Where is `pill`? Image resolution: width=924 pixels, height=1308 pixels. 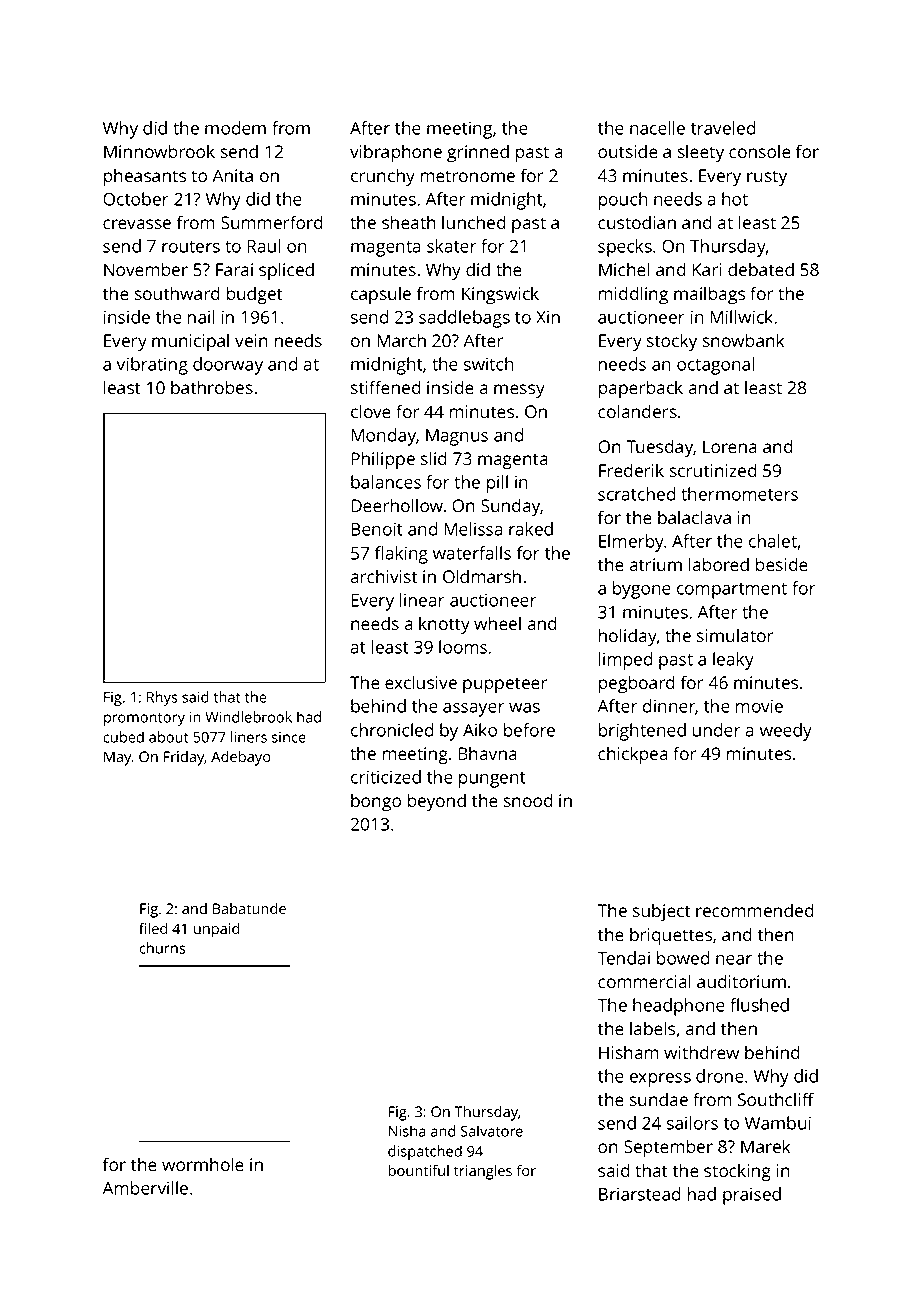
pill is located at coordinates (497, 484).
